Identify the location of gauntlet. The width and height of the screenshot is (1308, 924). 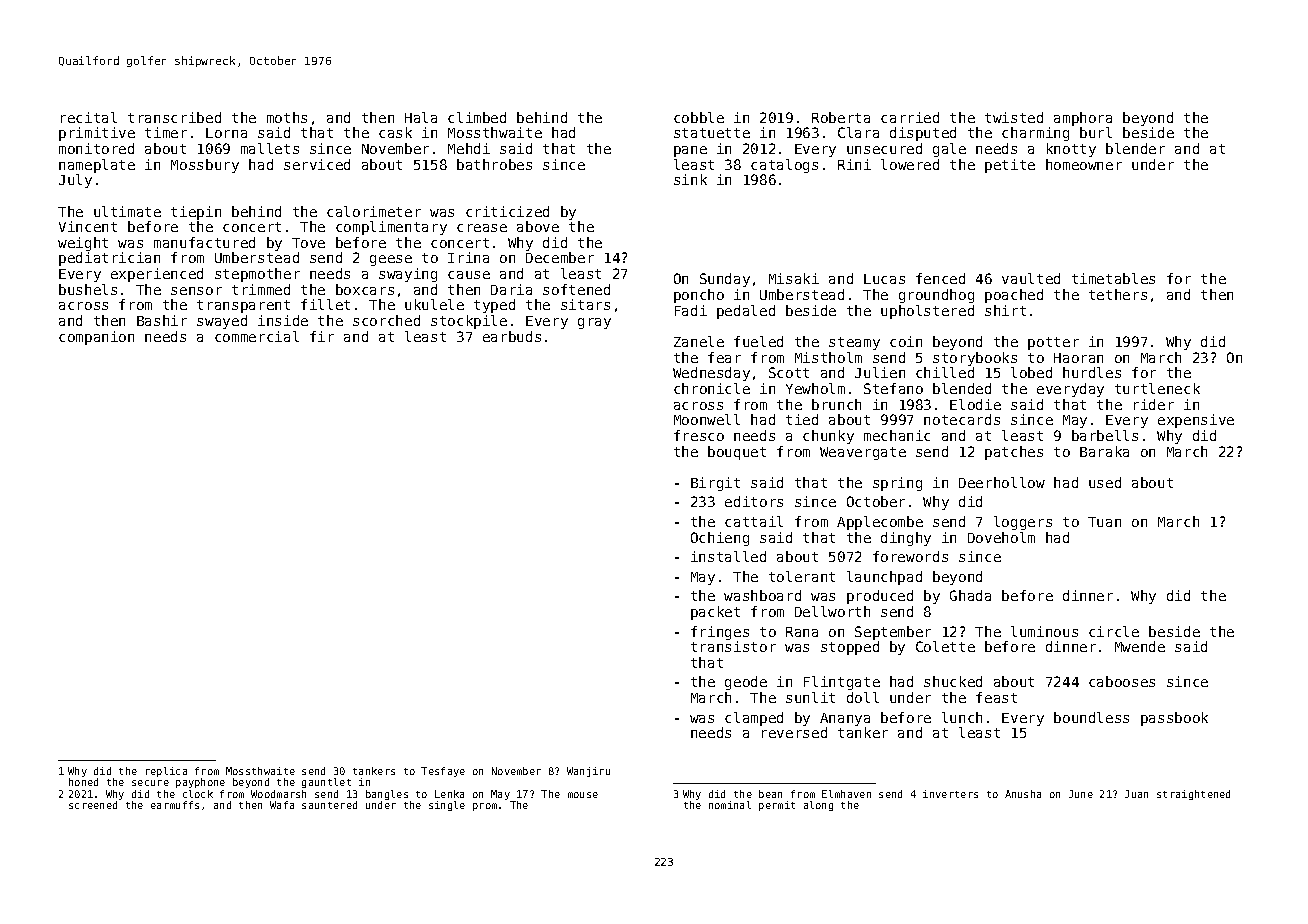
(326, 783).
